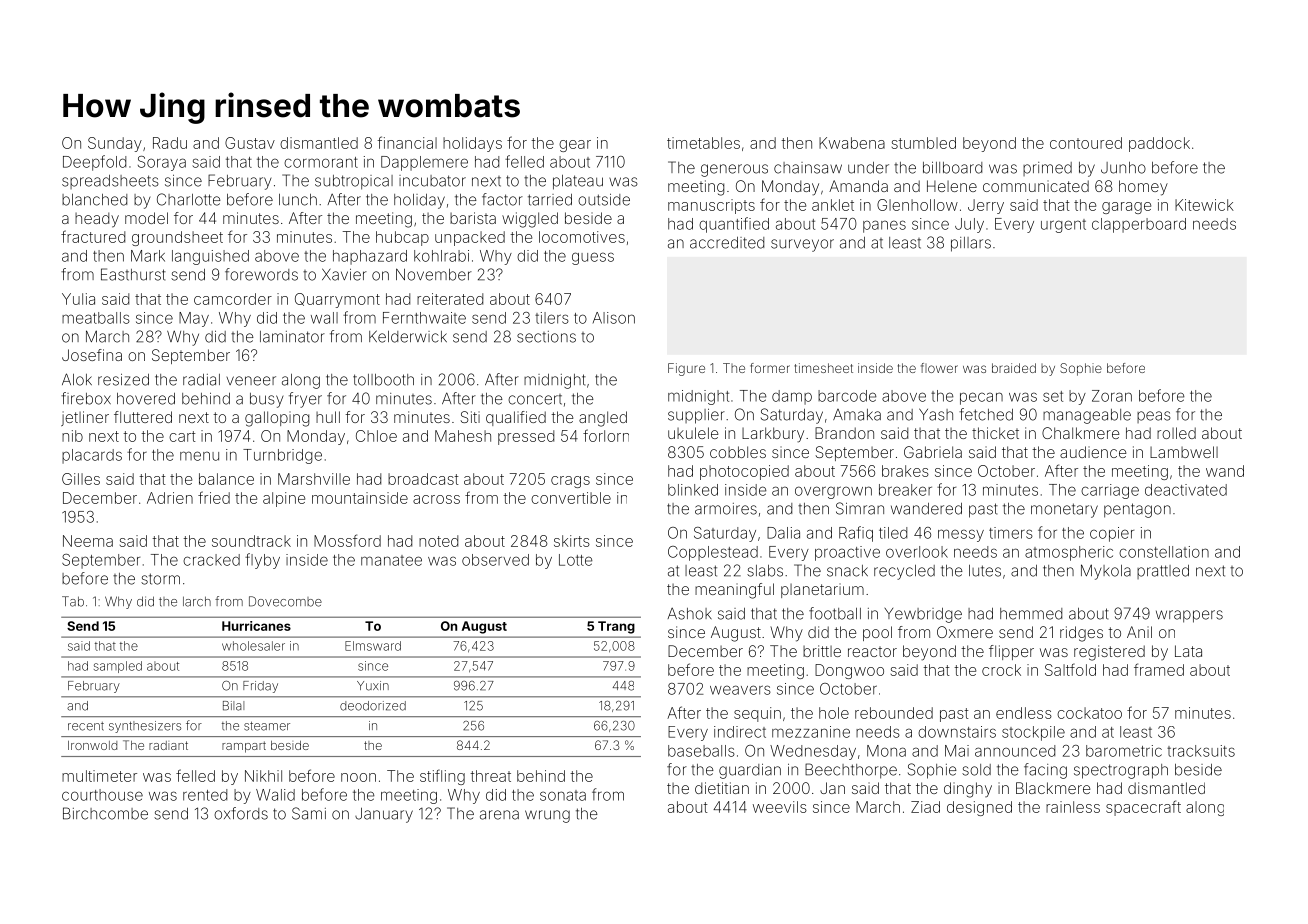 The width and height of the image is (1308, 924). I want to click on stumbled, so click(924, 143).
